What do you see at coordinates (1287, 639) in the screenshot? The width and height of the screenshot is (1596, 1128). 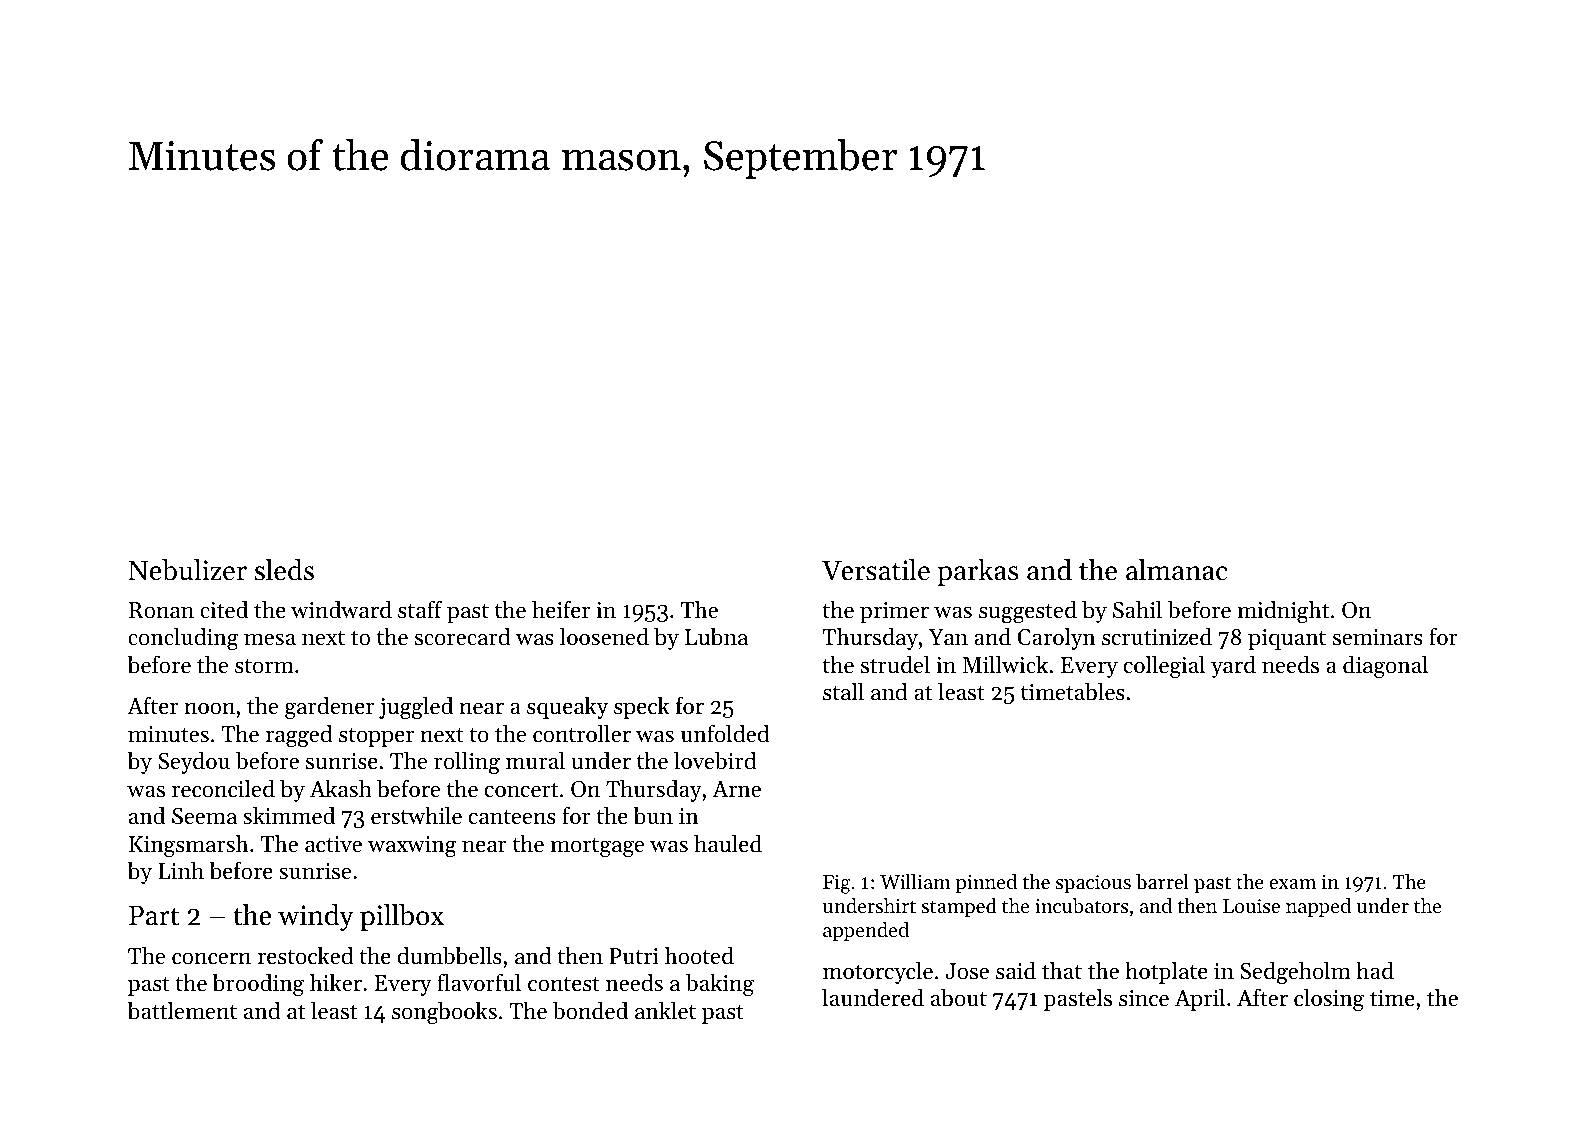 I see `piquant` at bounding box center [1287, 639].
